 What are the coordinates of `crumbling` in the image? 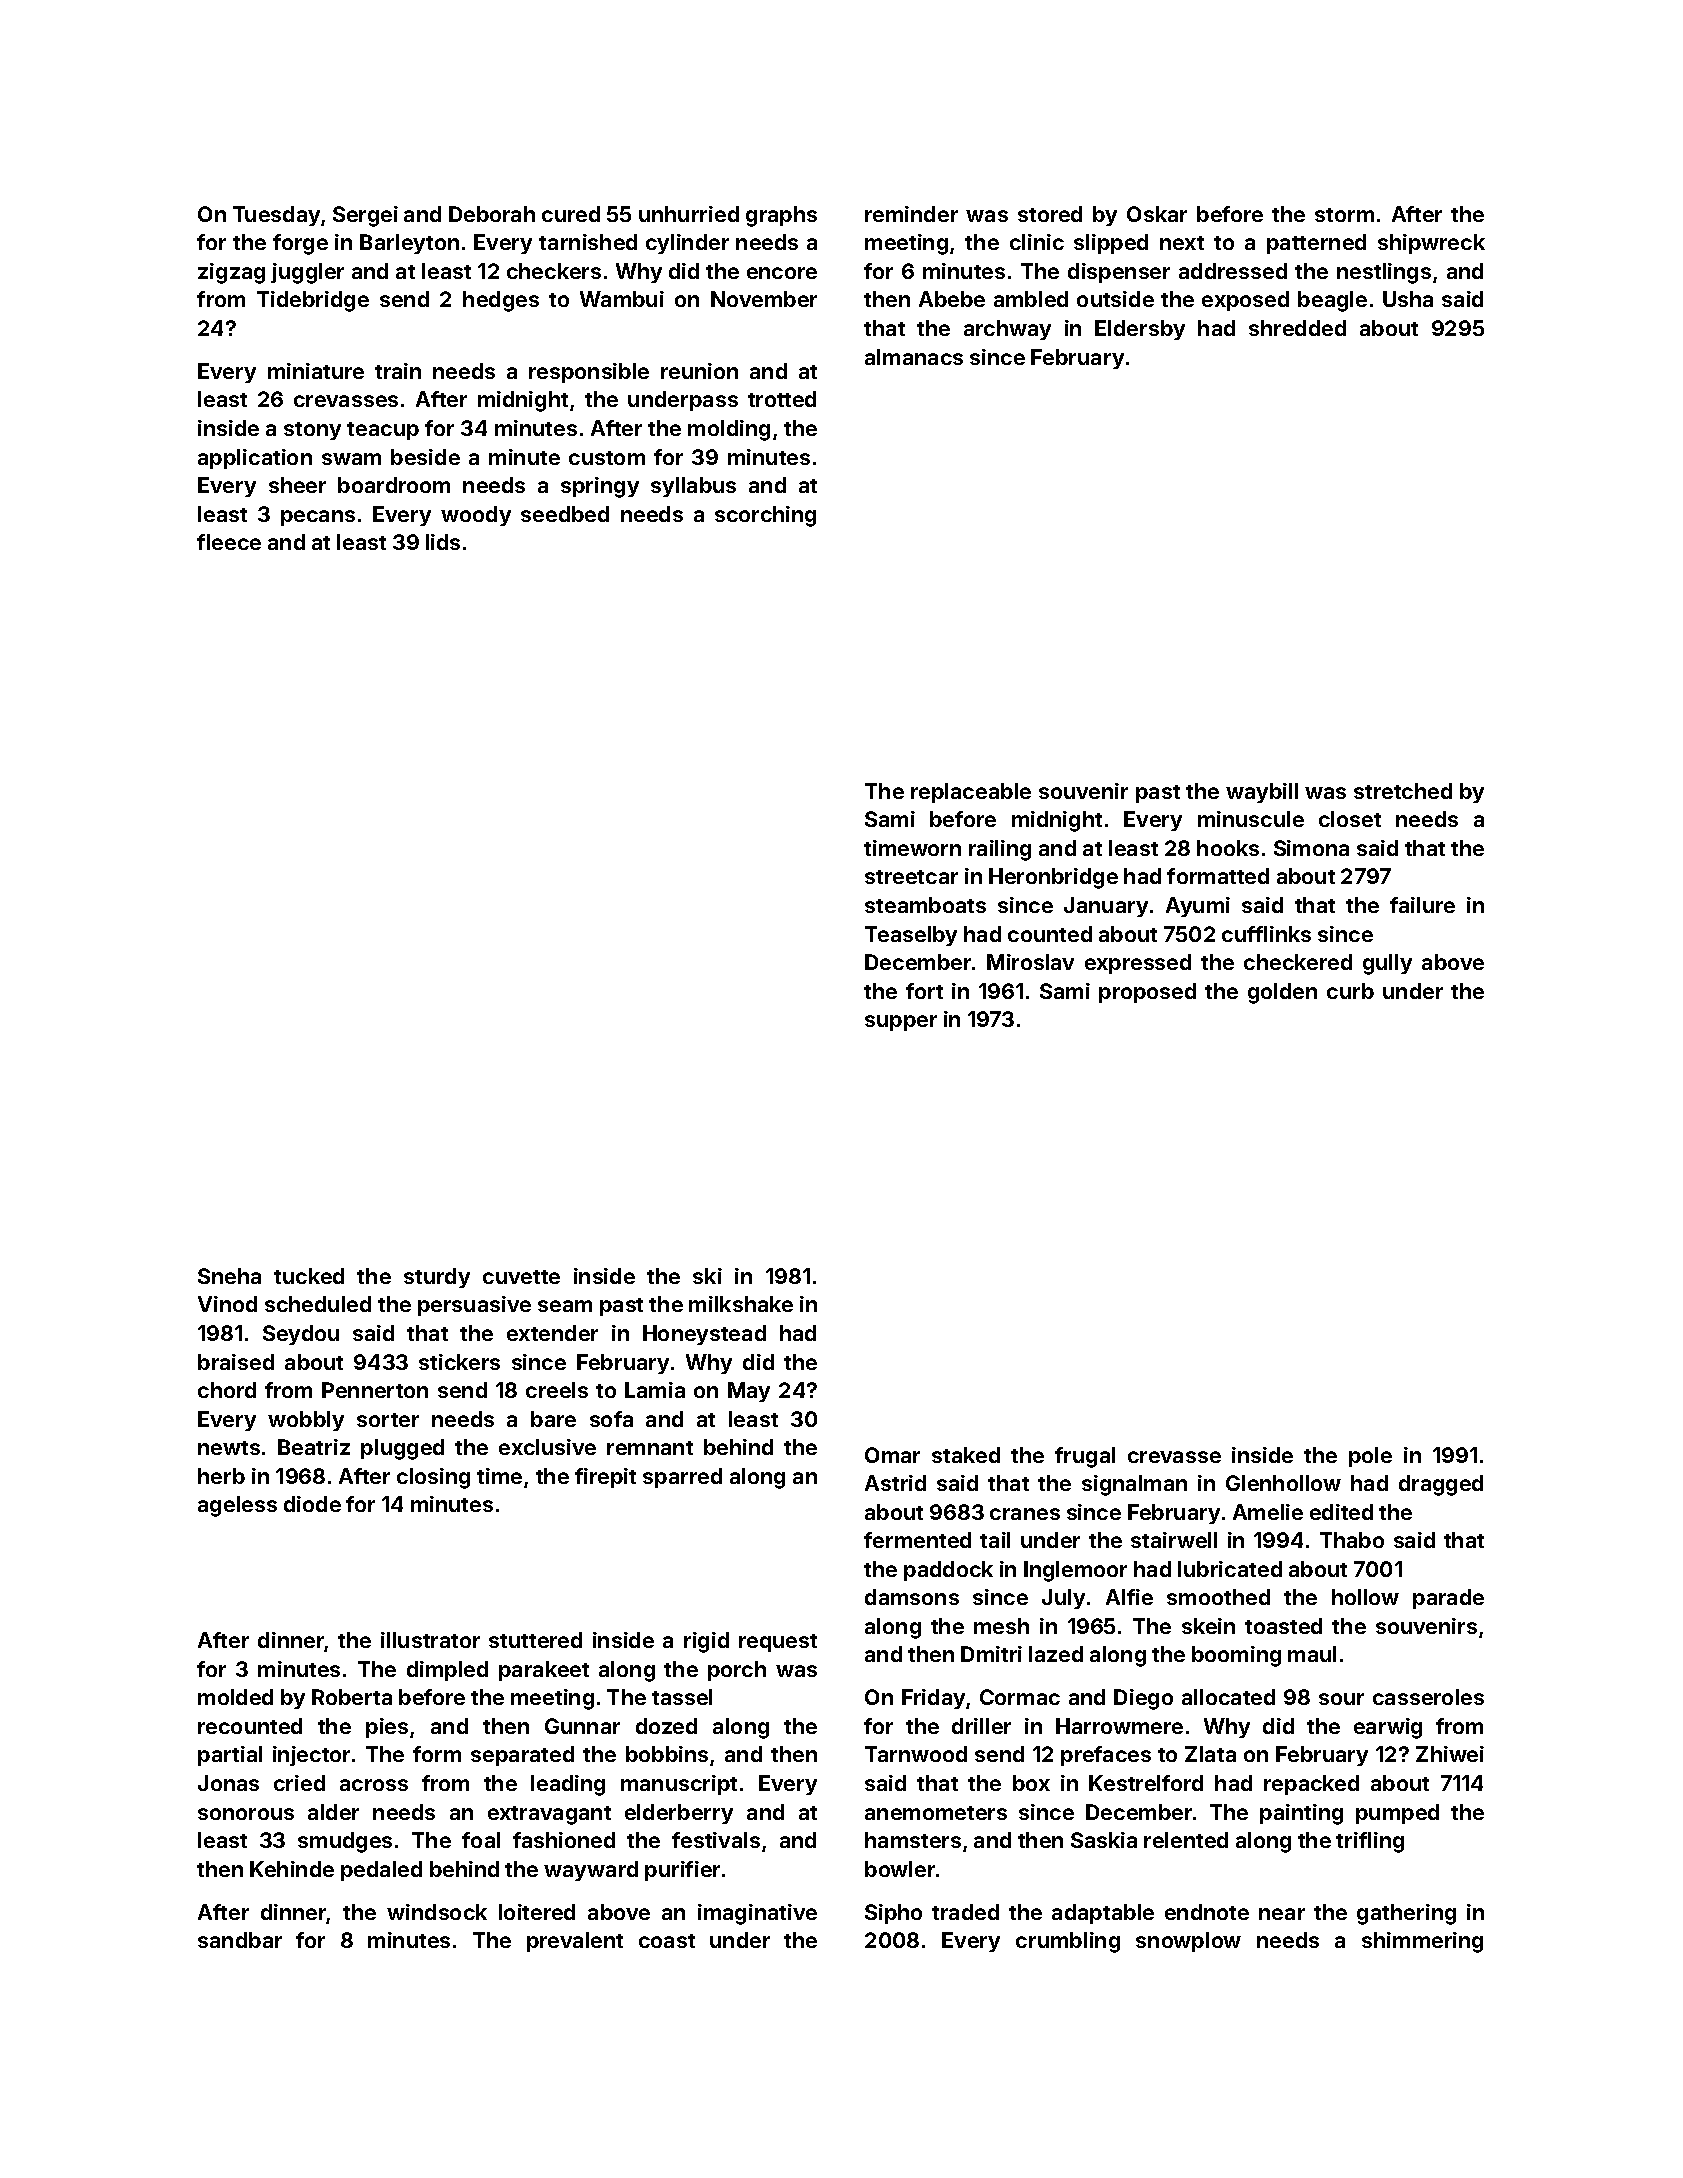 It's located at (1068, 1942).
